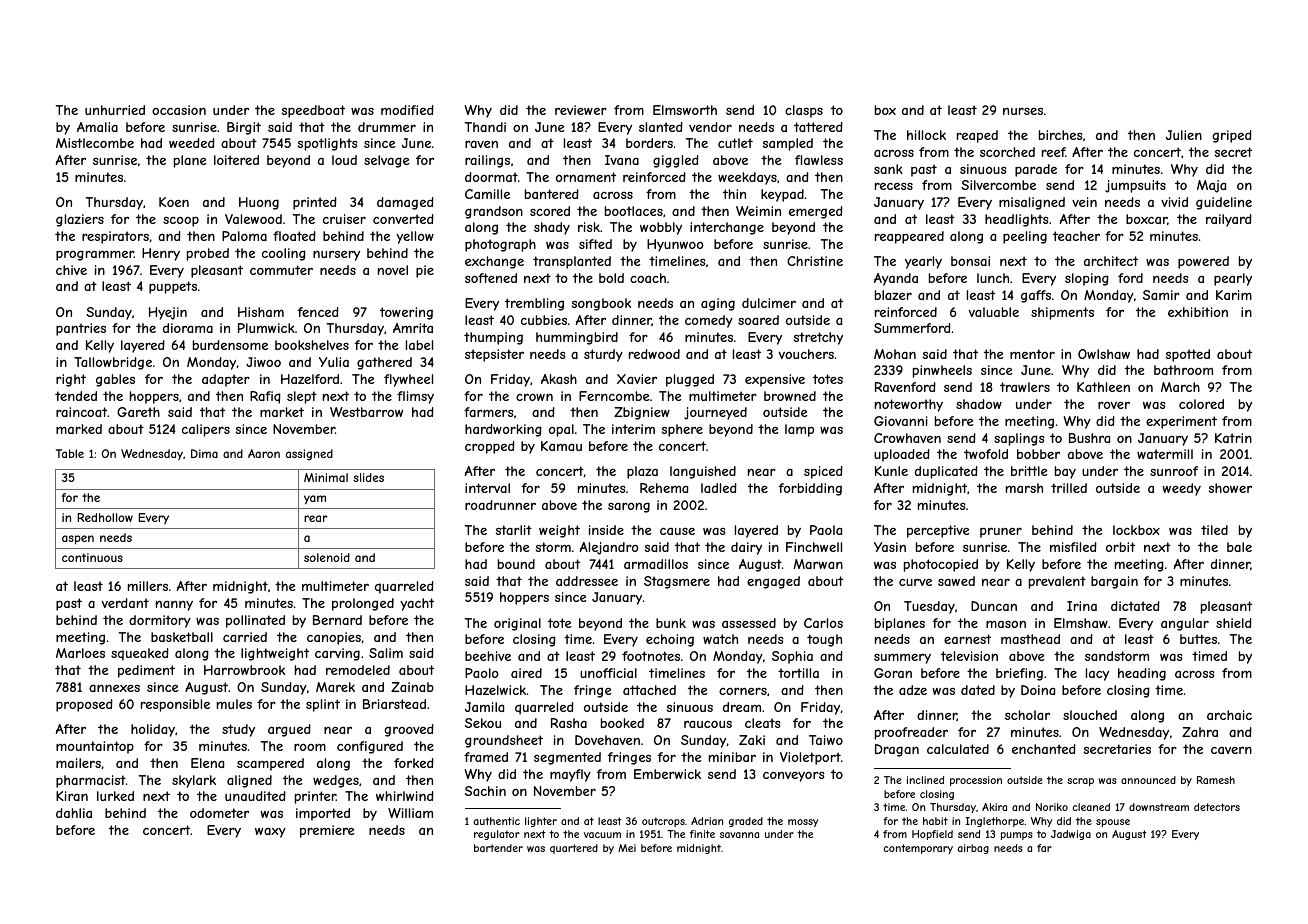 The width and height of the page is (1308, 924). Describe the element at coordinates (803, 823) in the page. I see `mossy` at that location.
